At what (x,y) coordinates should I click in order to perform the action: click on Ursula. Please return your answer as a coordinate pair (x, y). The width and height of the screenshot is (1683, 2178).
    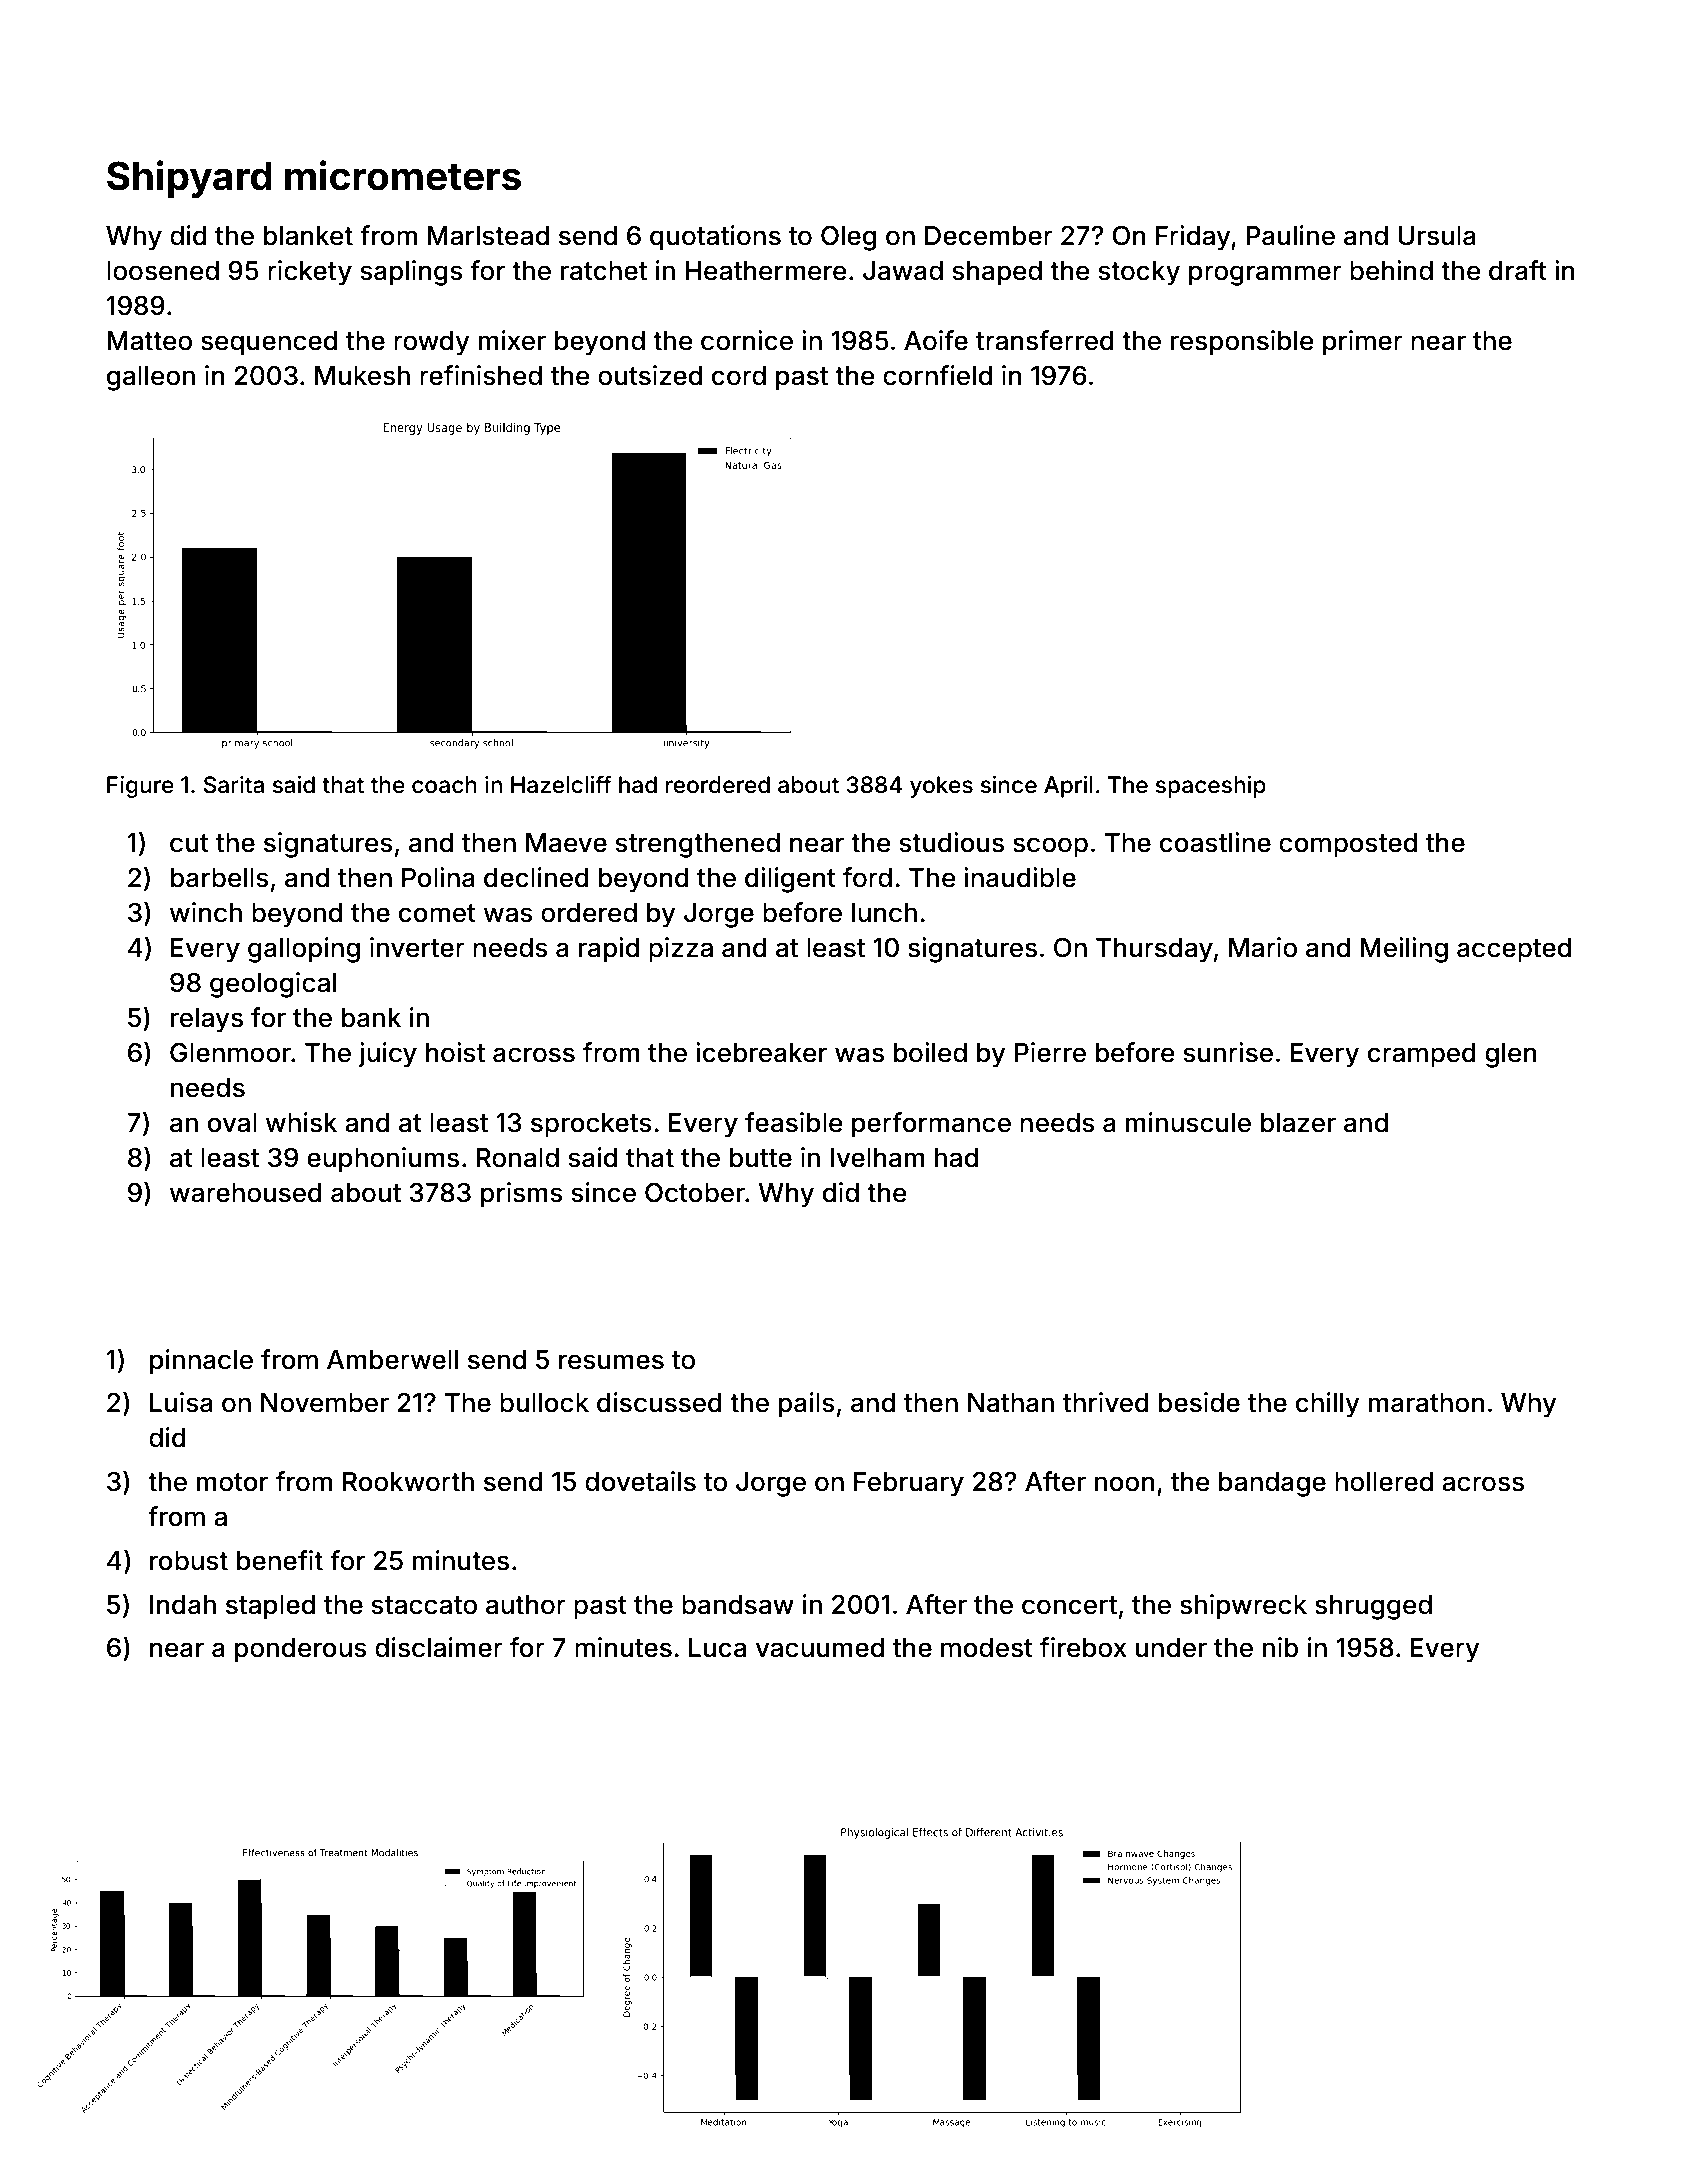
    Looking at the image, I should click on (1437, 236).
